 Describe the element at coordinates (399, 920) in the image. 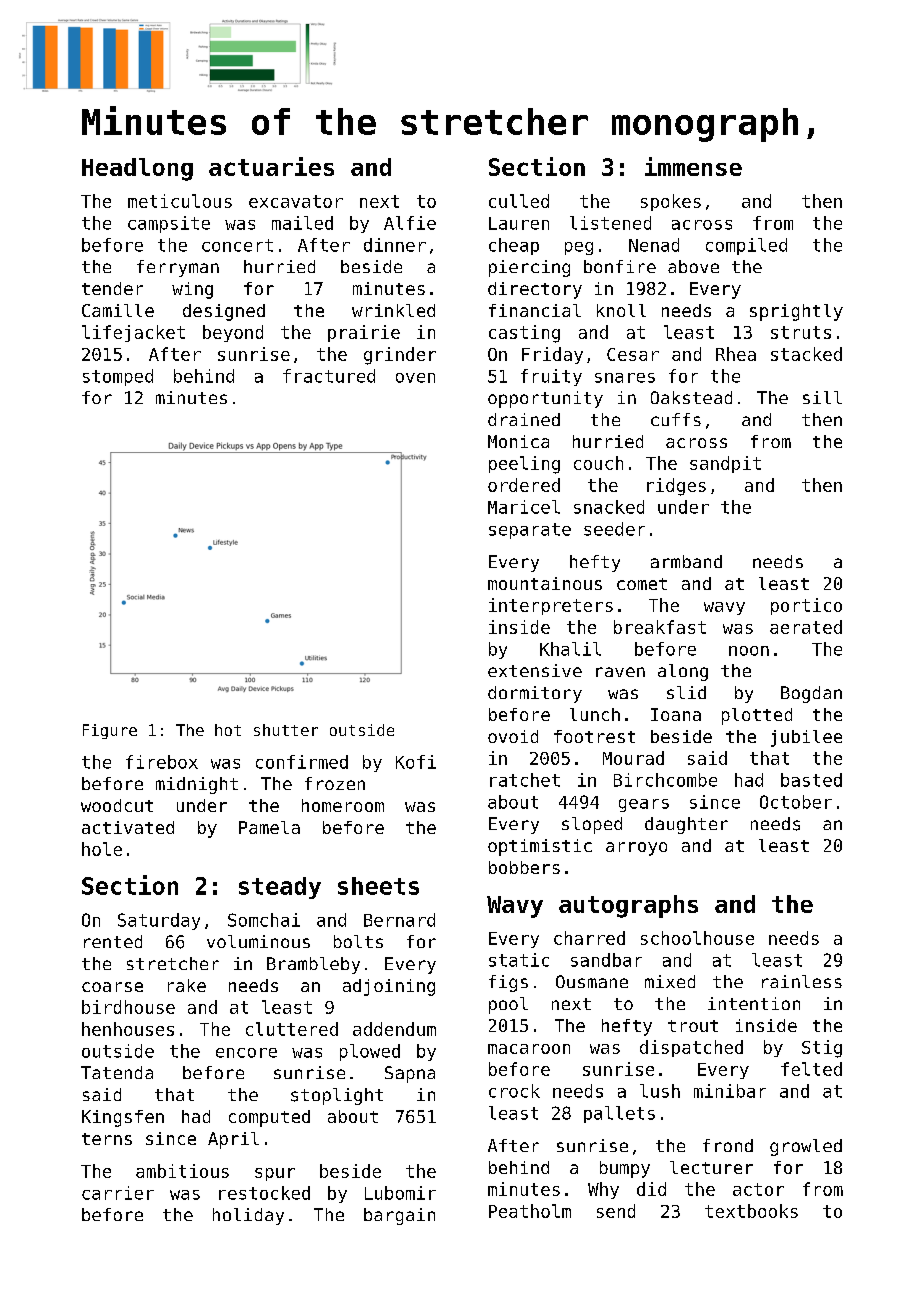

I see `Bernard` at that location.
